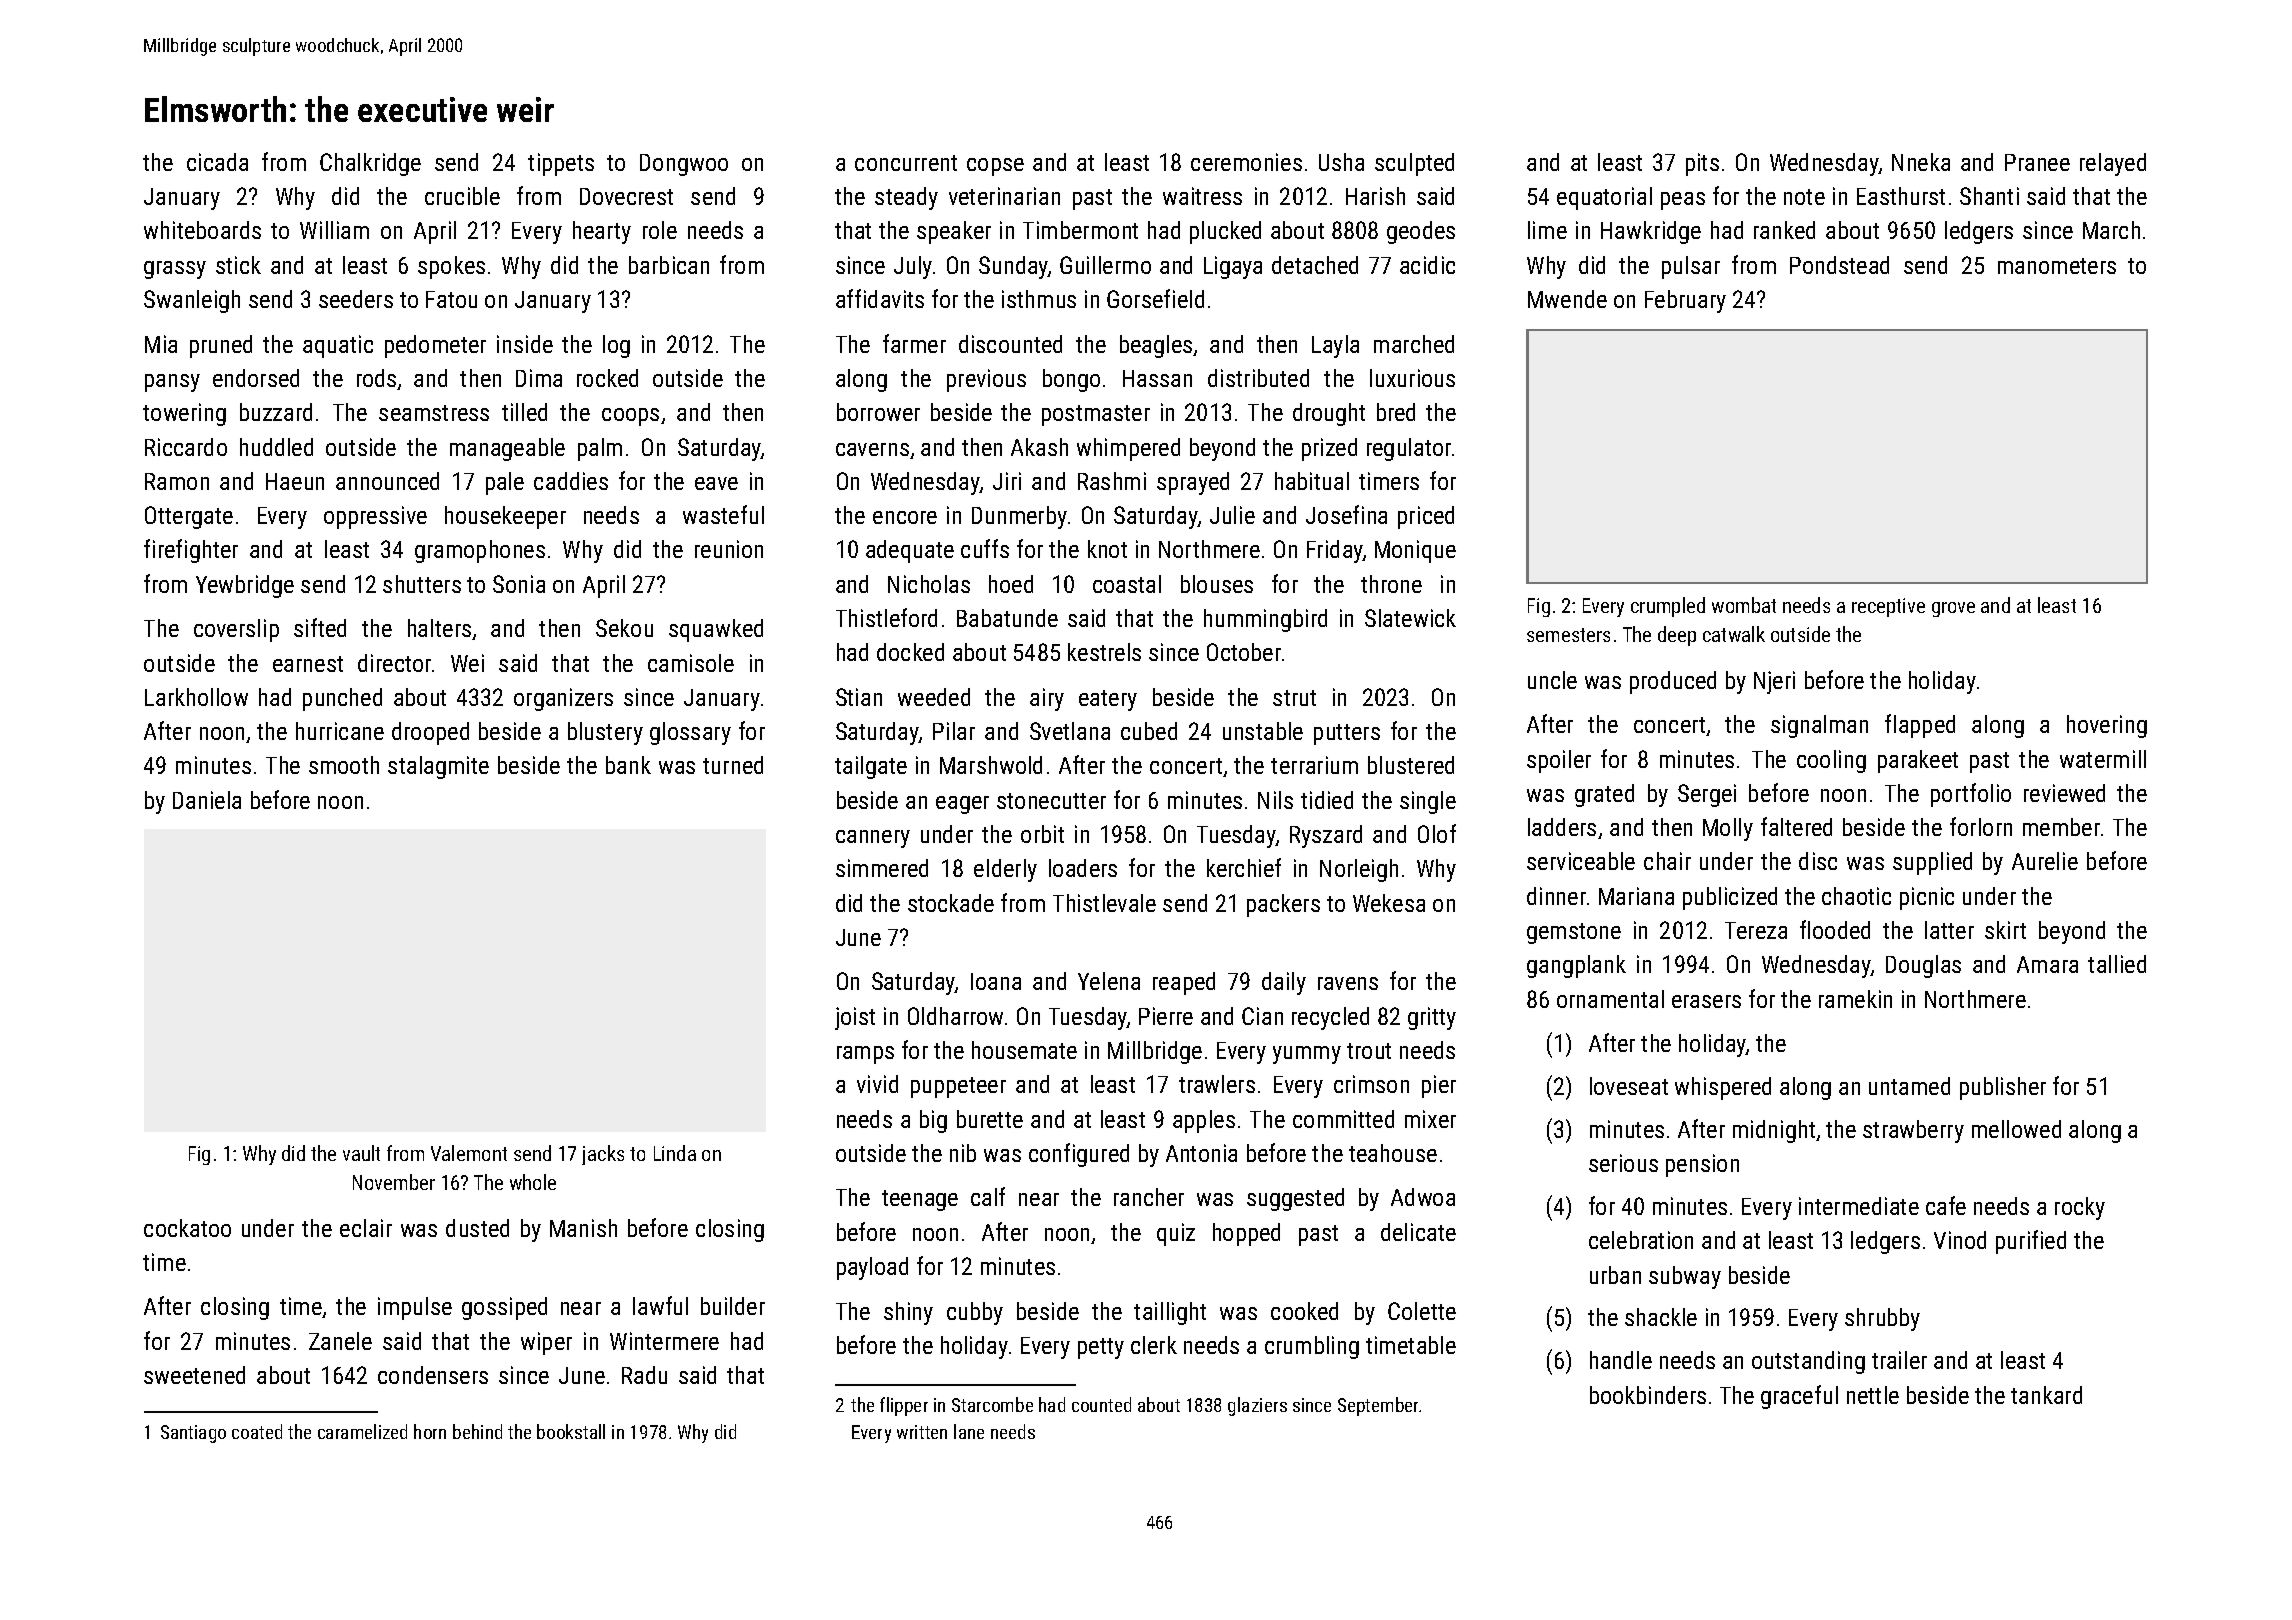 This page has height=1620, width=2292. What do you see at coordinates (2046, 1395) in the page?
I see `tankard` at bounding box center [2046, 1395].
